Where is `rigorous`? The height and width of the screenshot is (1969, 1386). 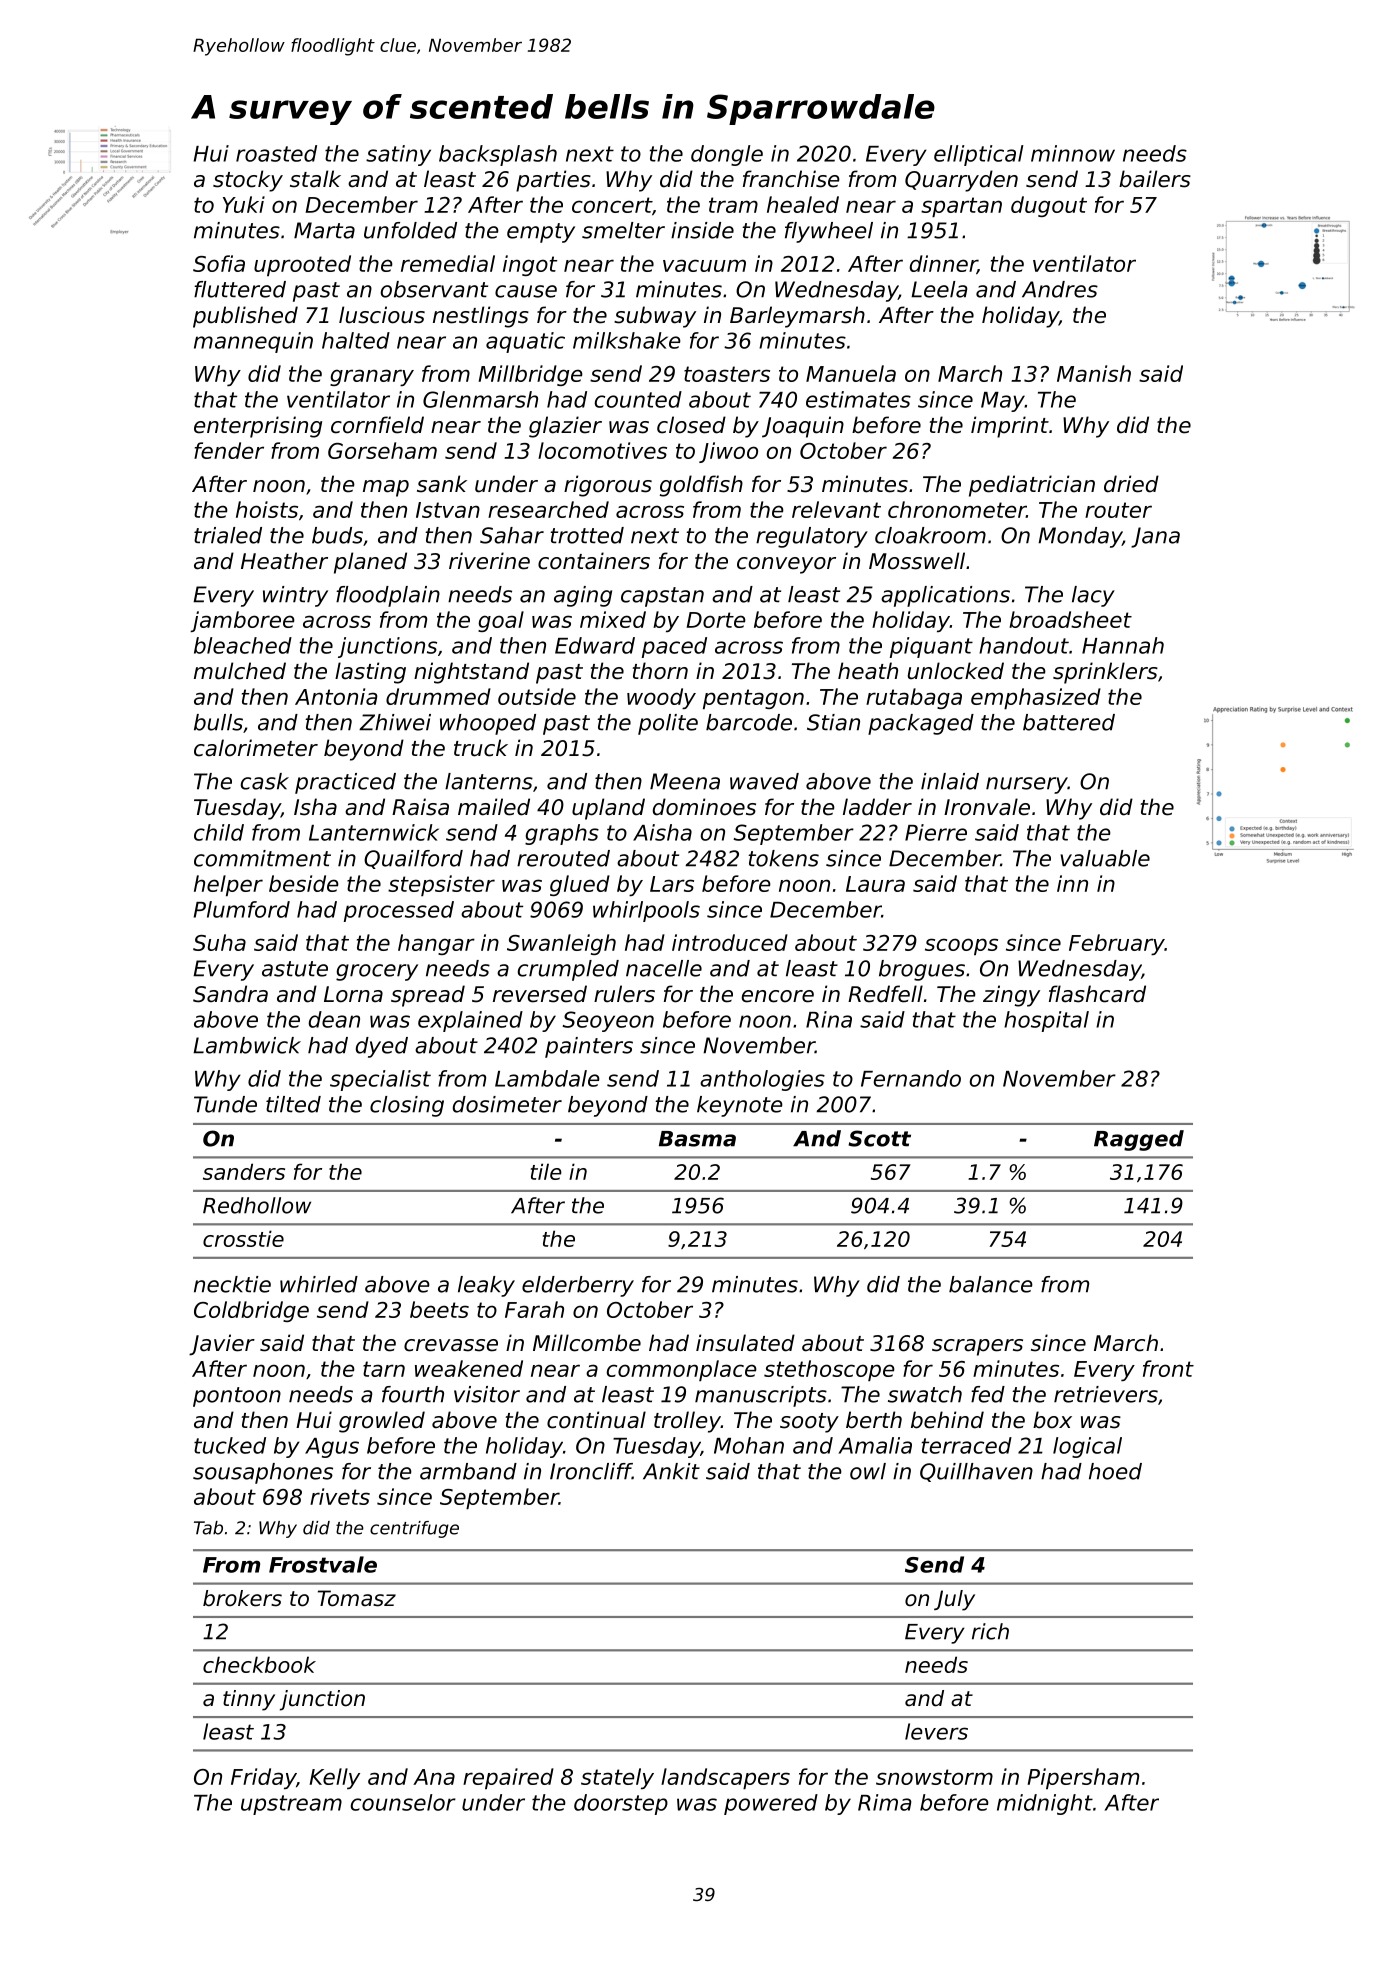
rigorous is located at coordinates (608, 486).
